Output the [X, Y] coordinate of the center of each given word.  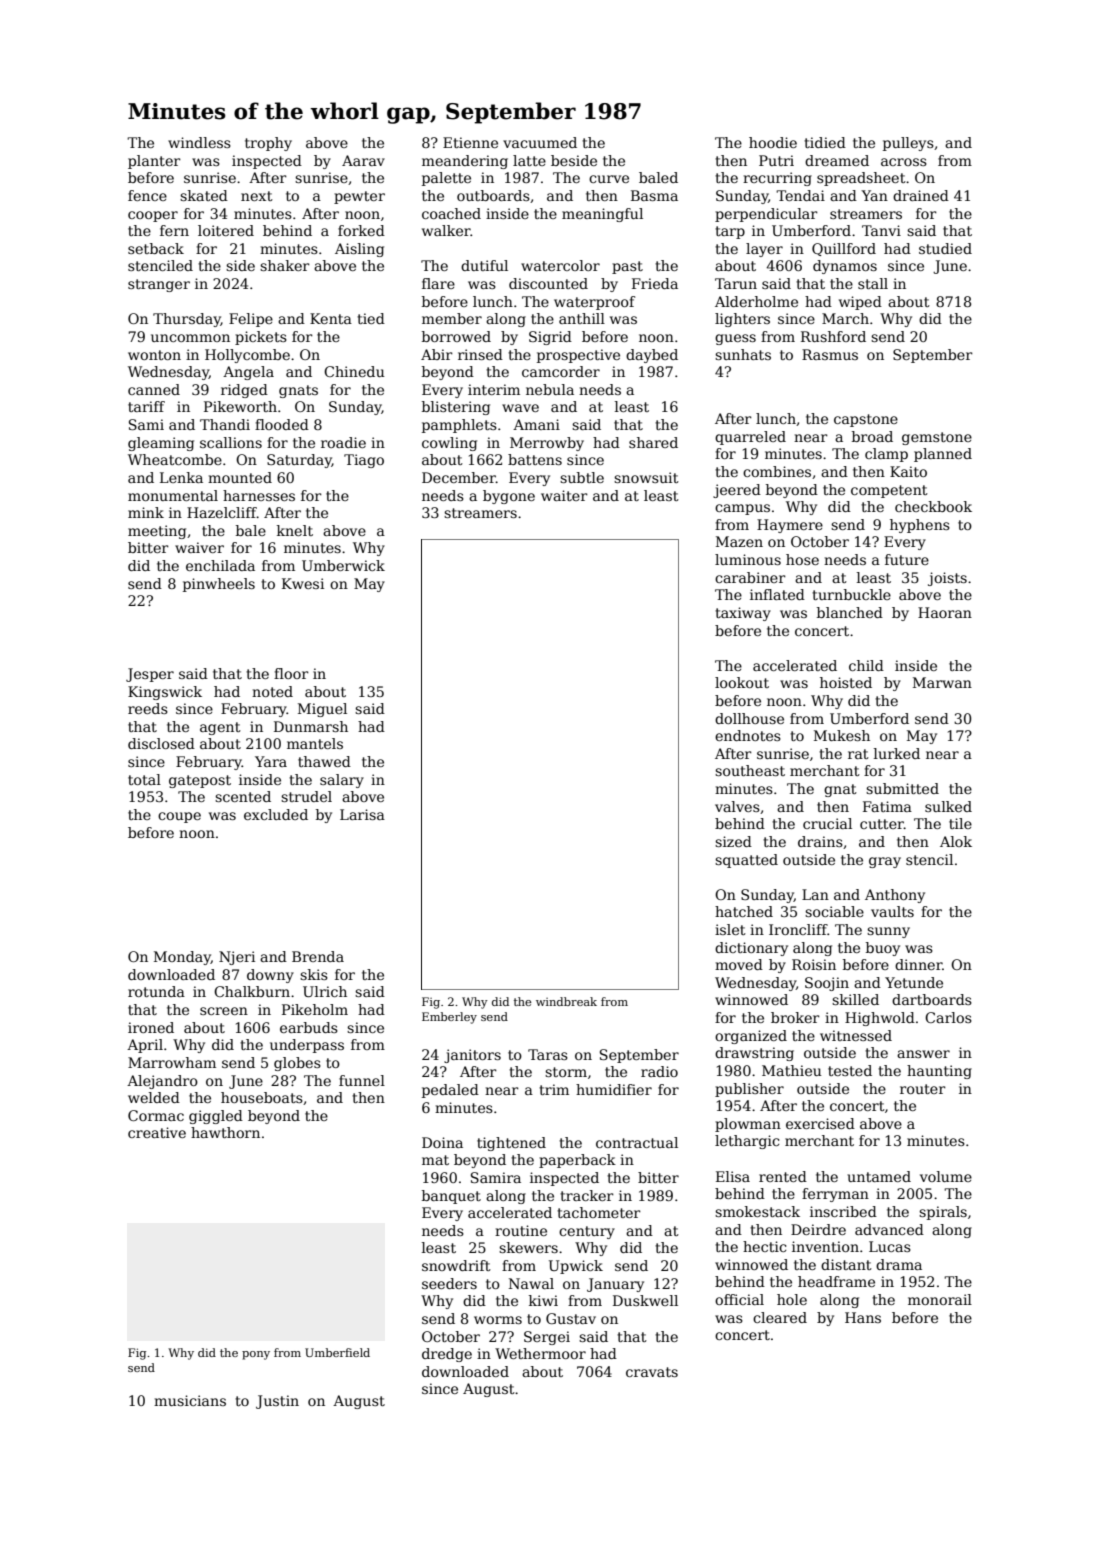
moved [739, 964]
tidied [825, 142]
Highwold [880, 1019]
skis [314, 974]
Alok [956, 841]
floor [291, 673]
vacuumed [540, 142]
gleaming [161, 444]
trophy [268, 144]
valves [737, 806]
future [907, 559]
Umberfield [337, 1352]
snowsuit [646, 477]
